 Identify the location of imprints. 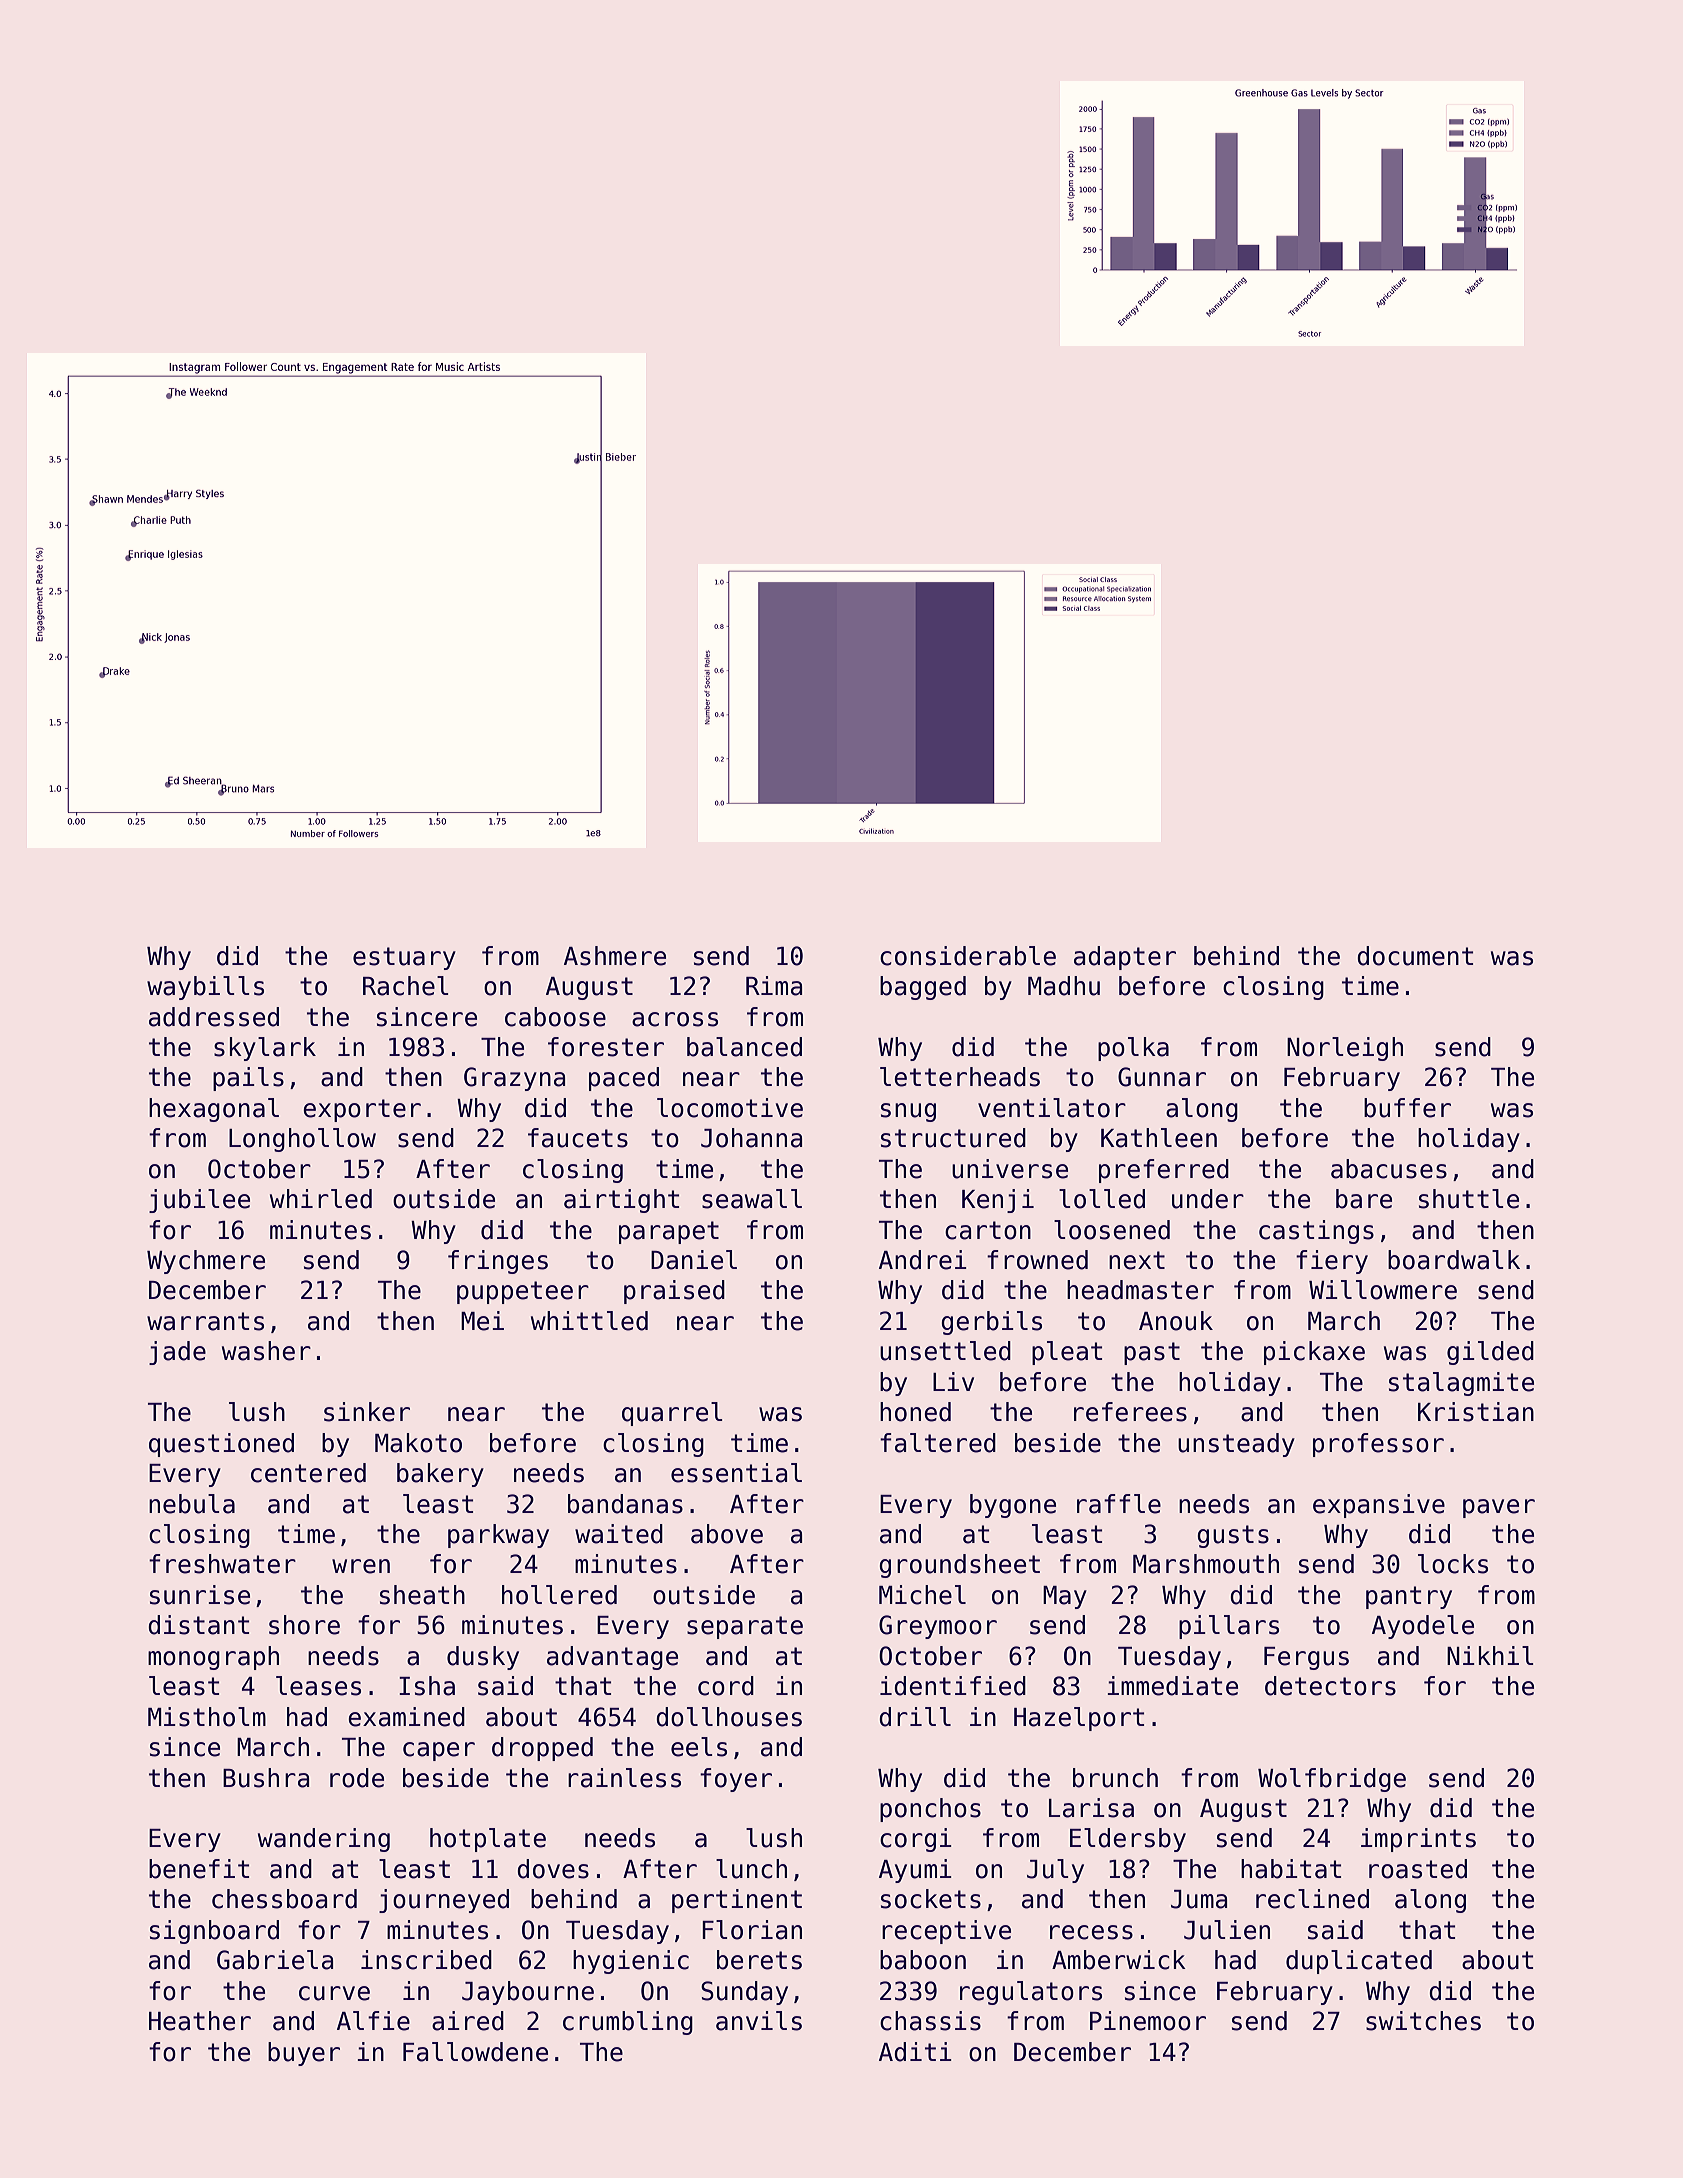
(1418, 1840).
